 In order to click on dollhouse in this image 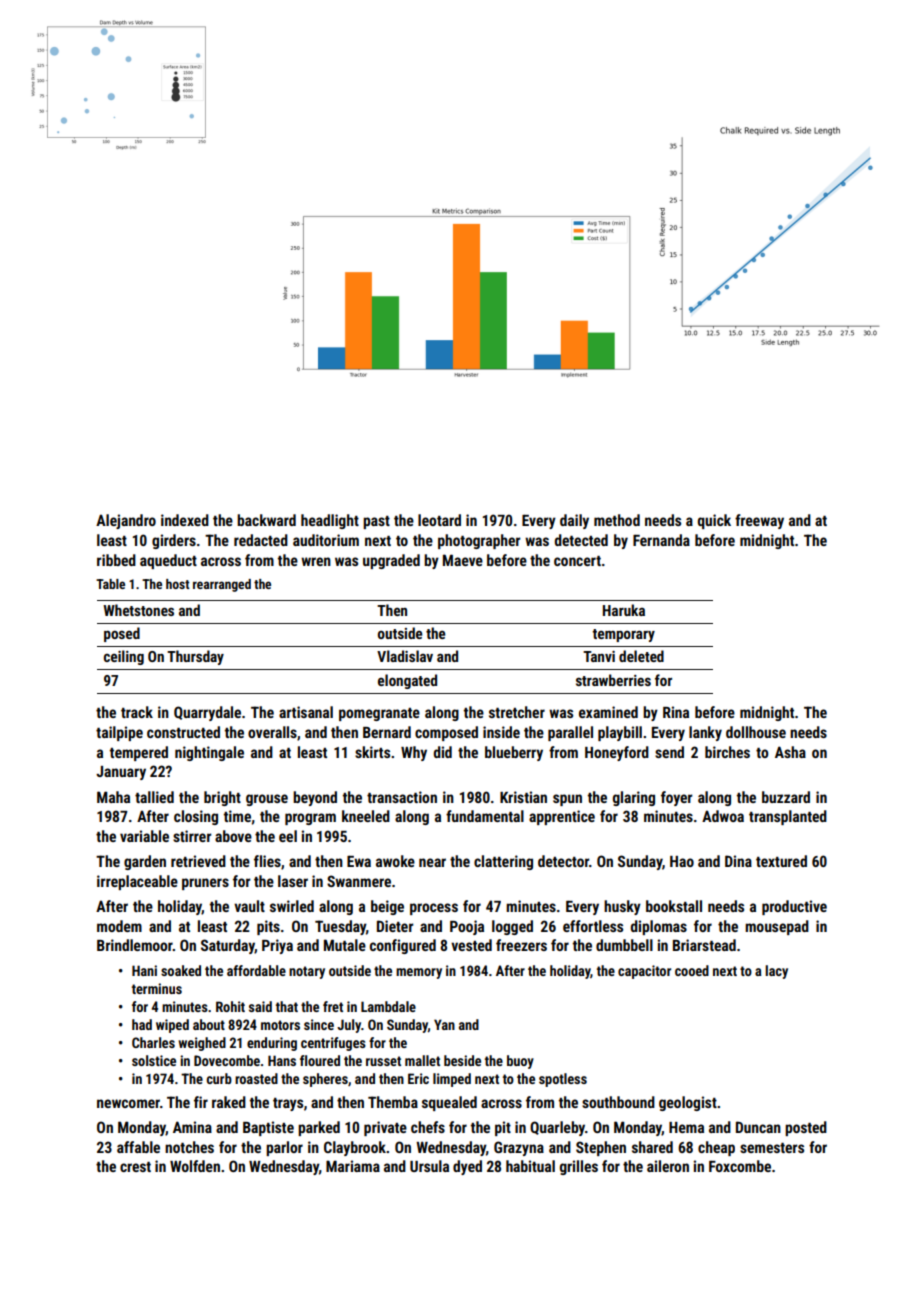, I will do `click(756, 732)`.
